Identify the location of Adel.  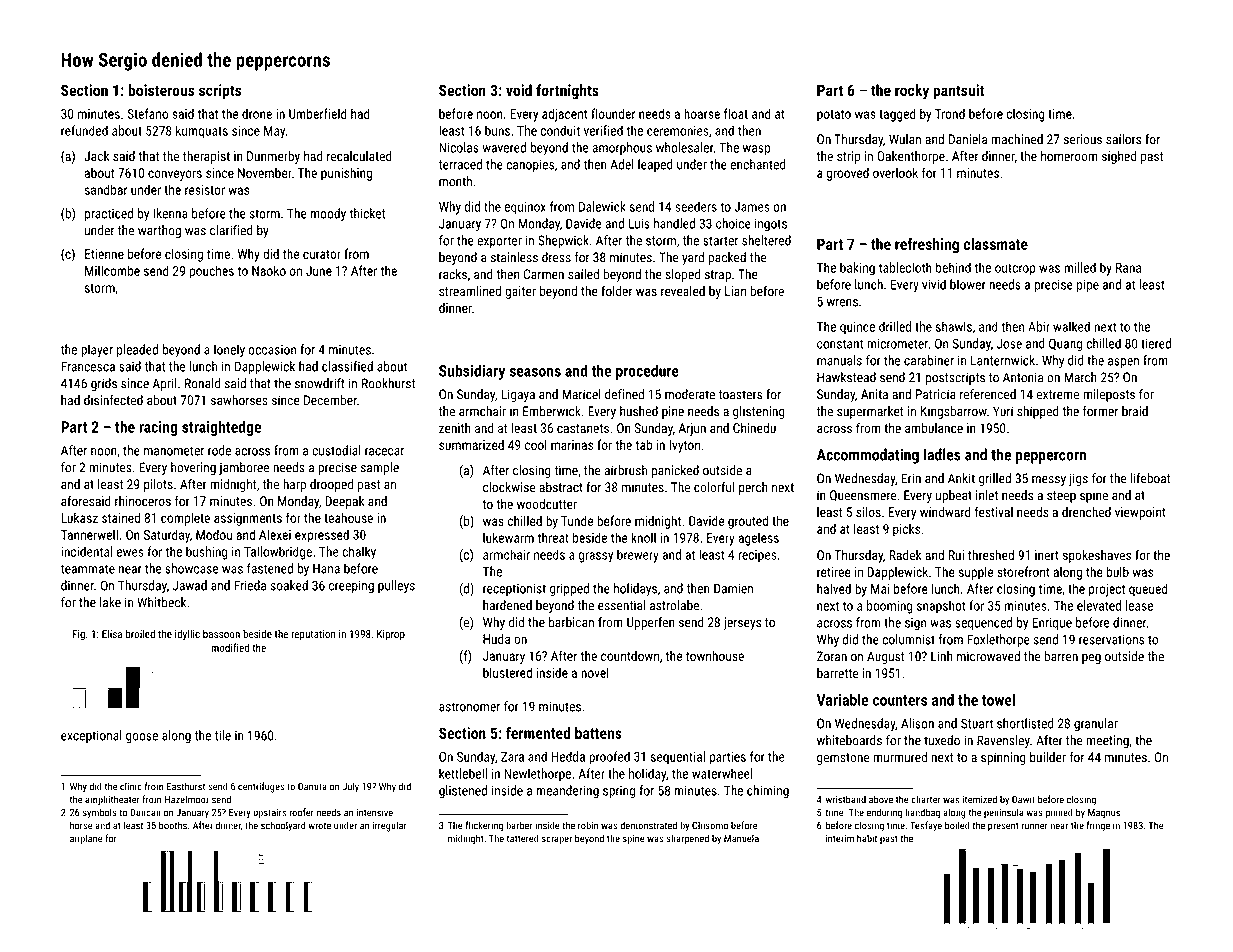
(622, 164).
